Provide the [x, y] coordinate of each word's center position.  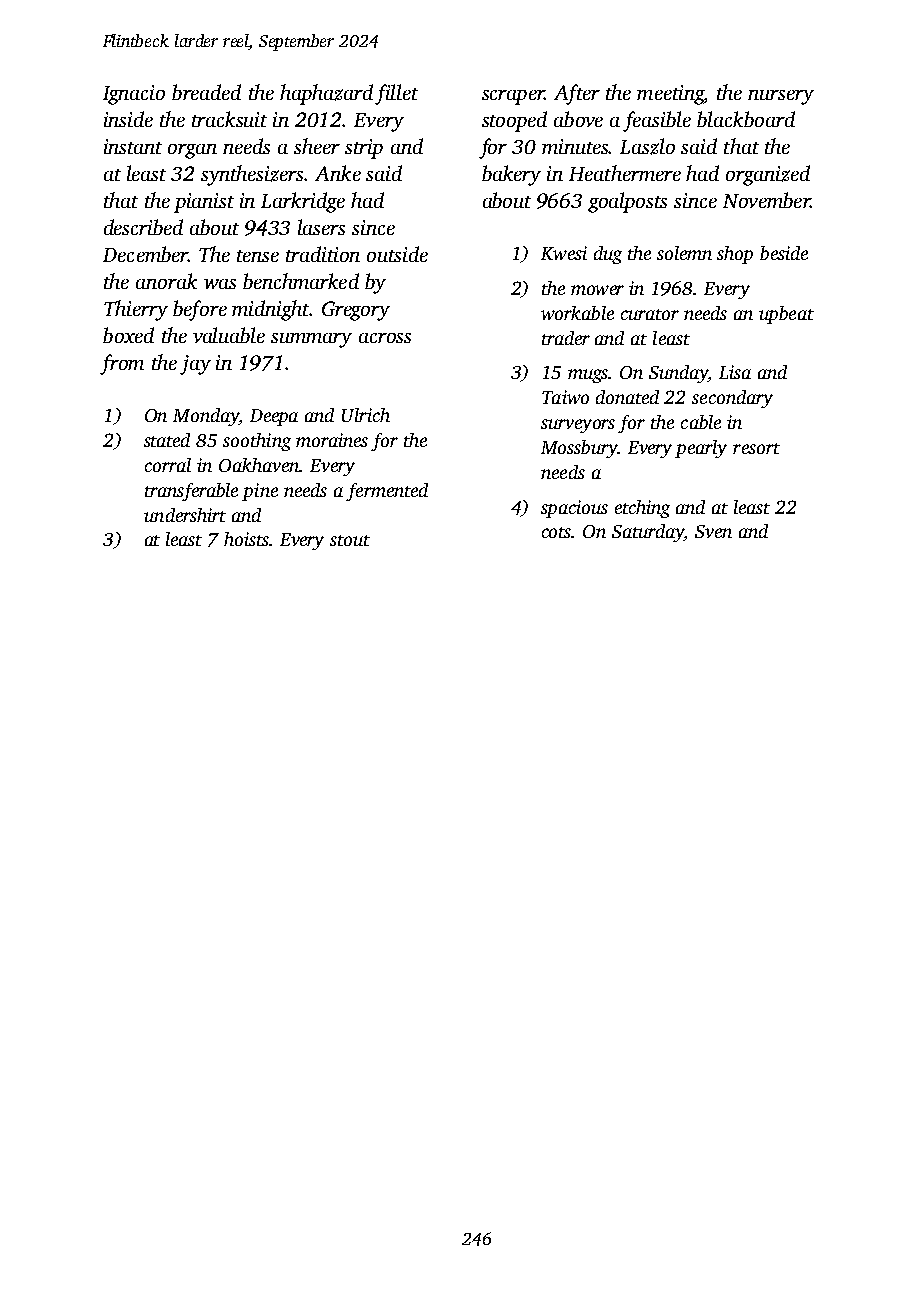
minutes [575, 146]
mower [597, 290]
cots [557, 532]
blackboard [746, 119]
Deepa [274, 417]
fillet [396, 94]
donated [627, 397]
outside [397, 254]
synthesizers [252, 175]
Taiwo [565, 397]
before [200, 310]
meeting [670, 95]
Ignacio [134, 95]
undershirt [185, 515]
